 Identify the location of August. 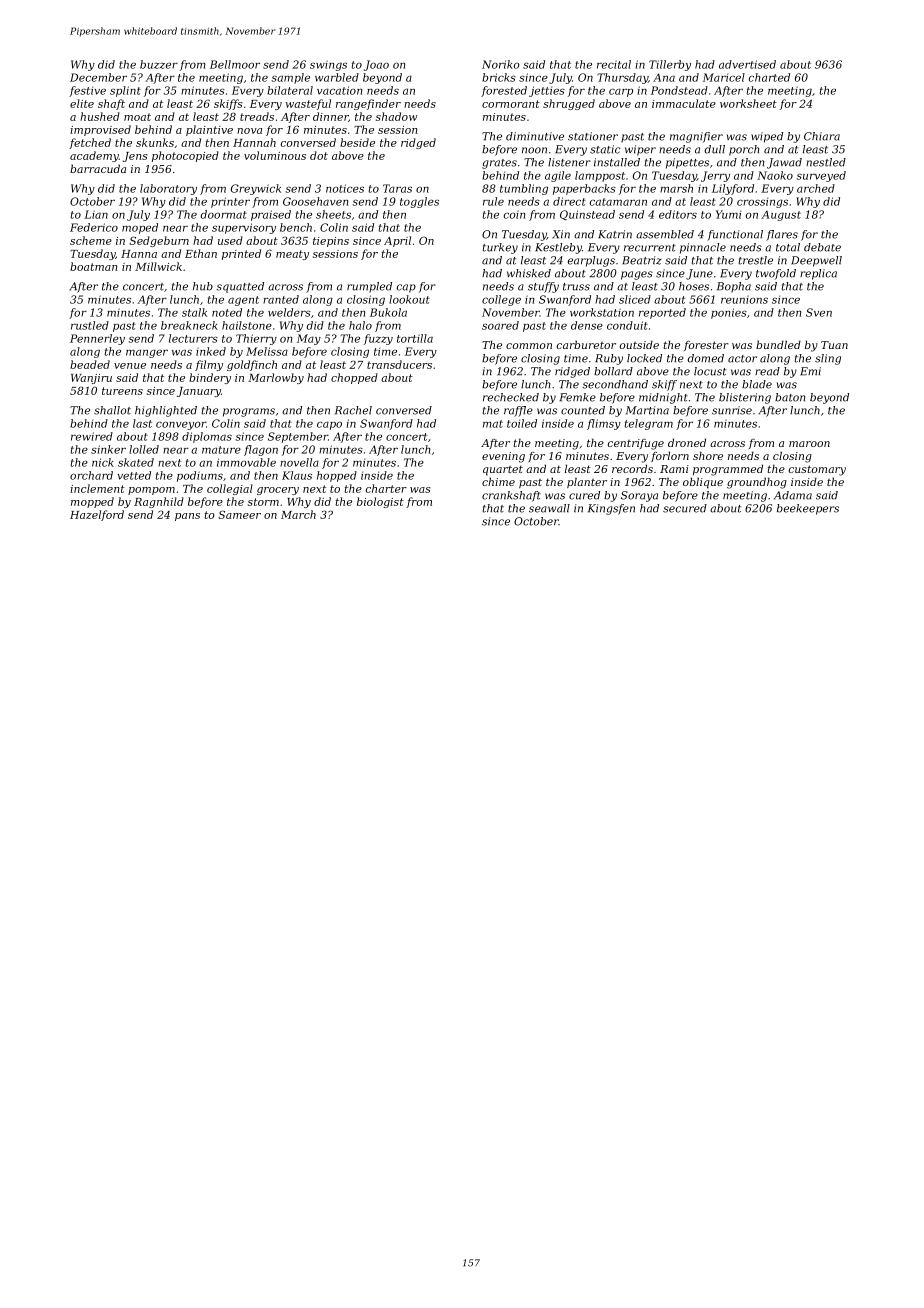
(781, 215).
